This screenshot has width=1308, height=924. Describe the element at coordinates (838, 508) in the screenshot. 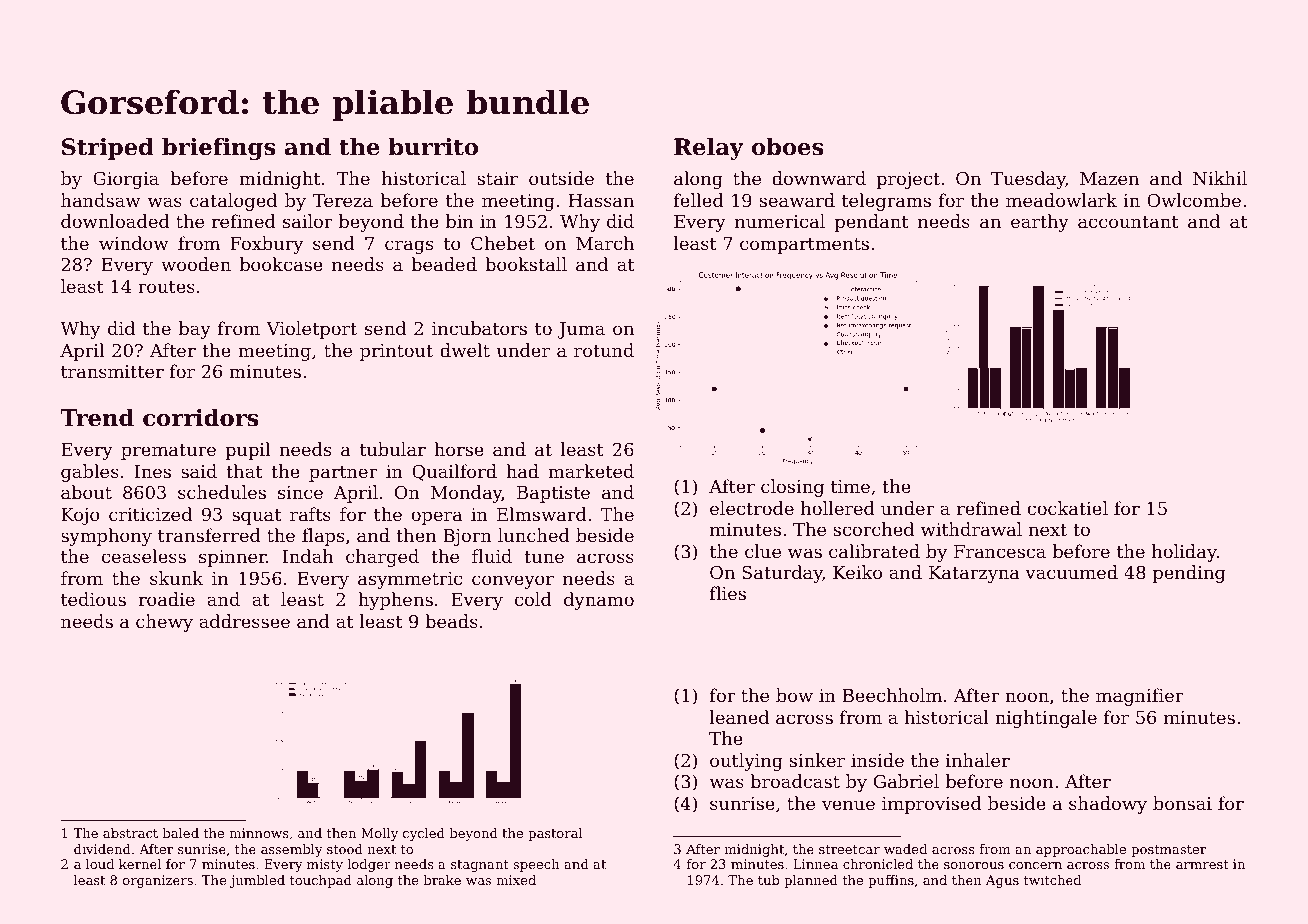

I see `hollered` at that location.
